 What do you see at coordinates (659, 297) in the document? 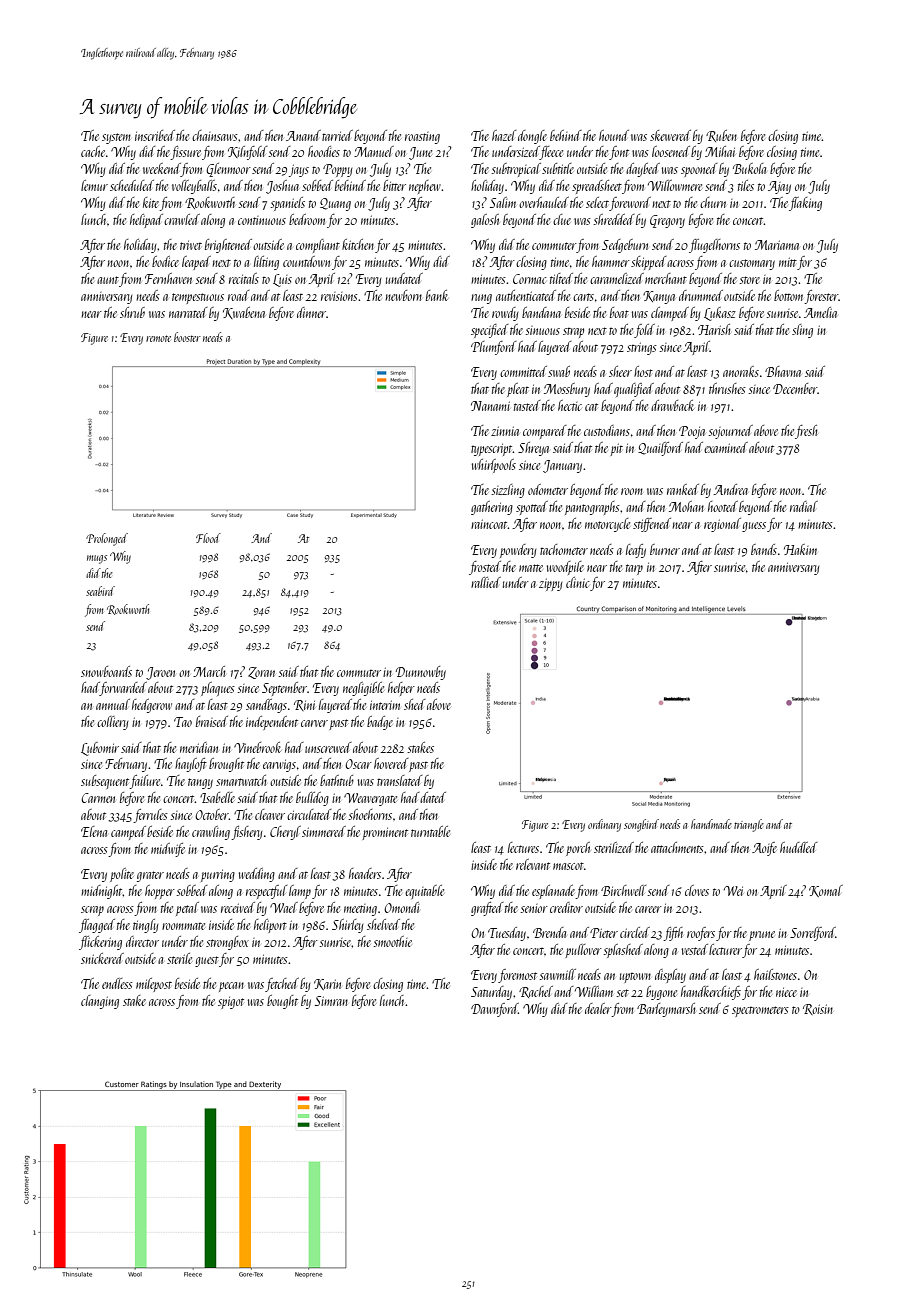
I see `Kanya` at bounding box center [659, 297].
